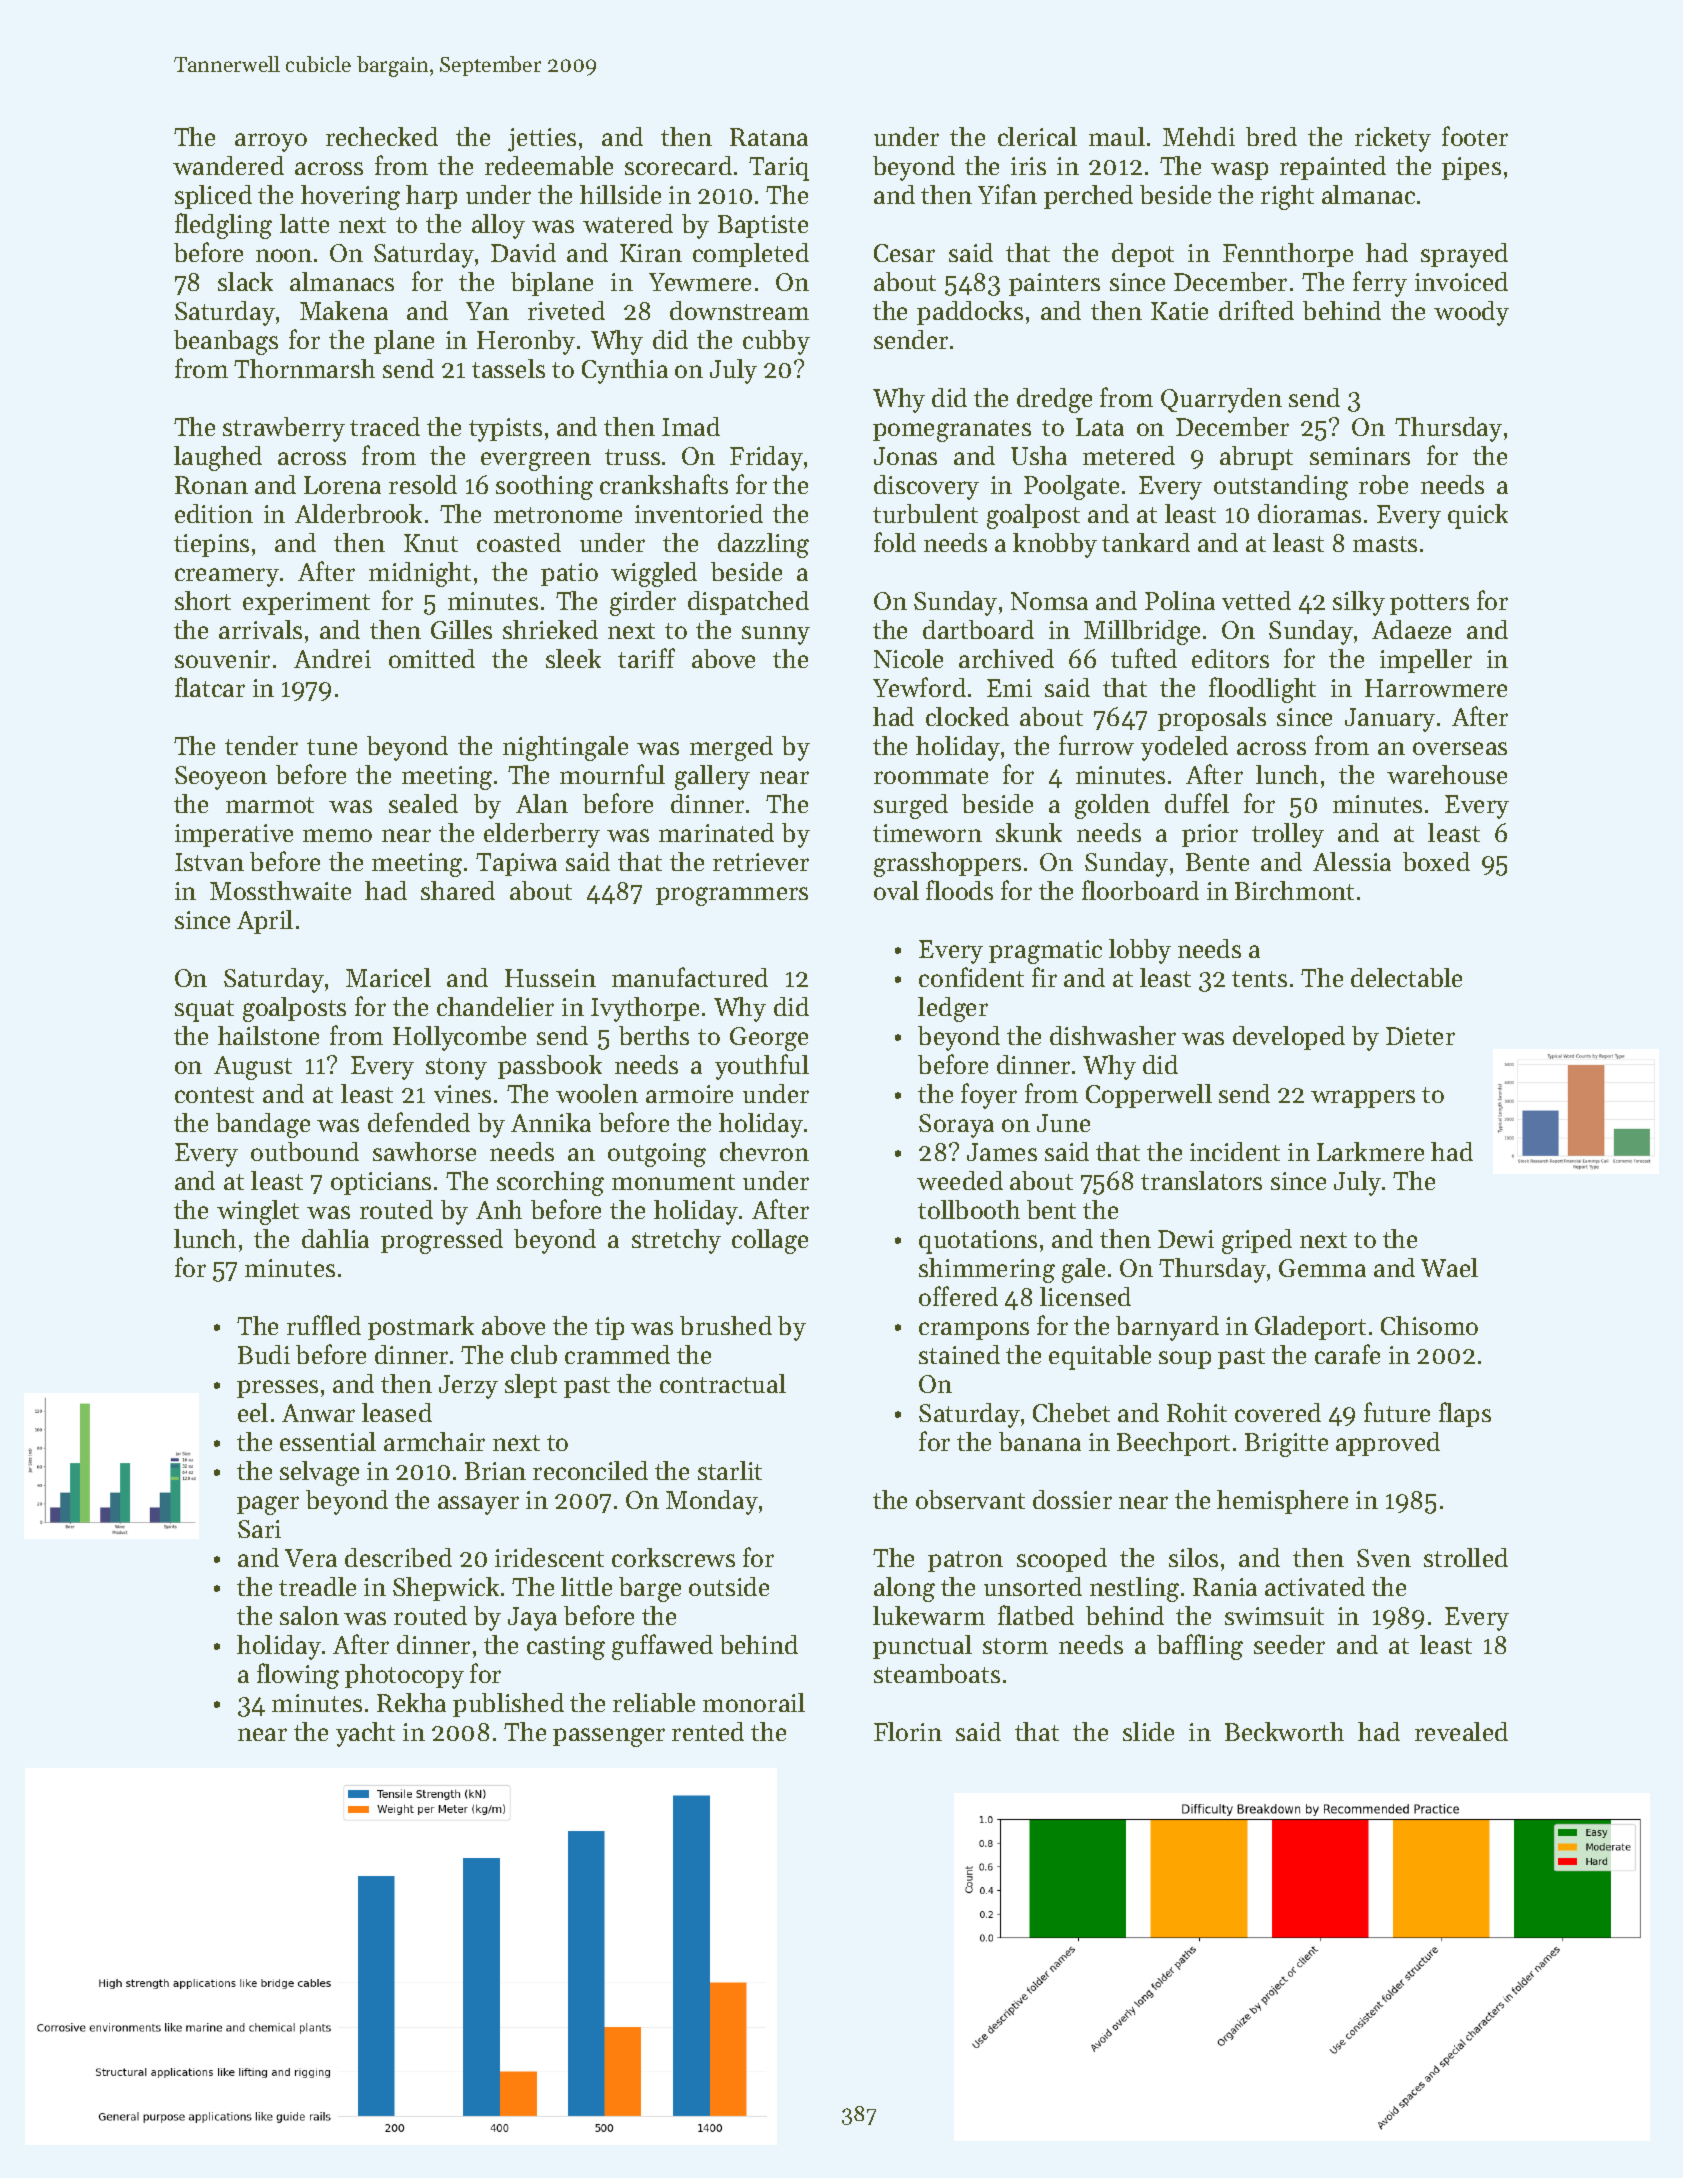  Describe the element at coordinates (1210, 835) in the screenshot. I see `prior` at that location.
